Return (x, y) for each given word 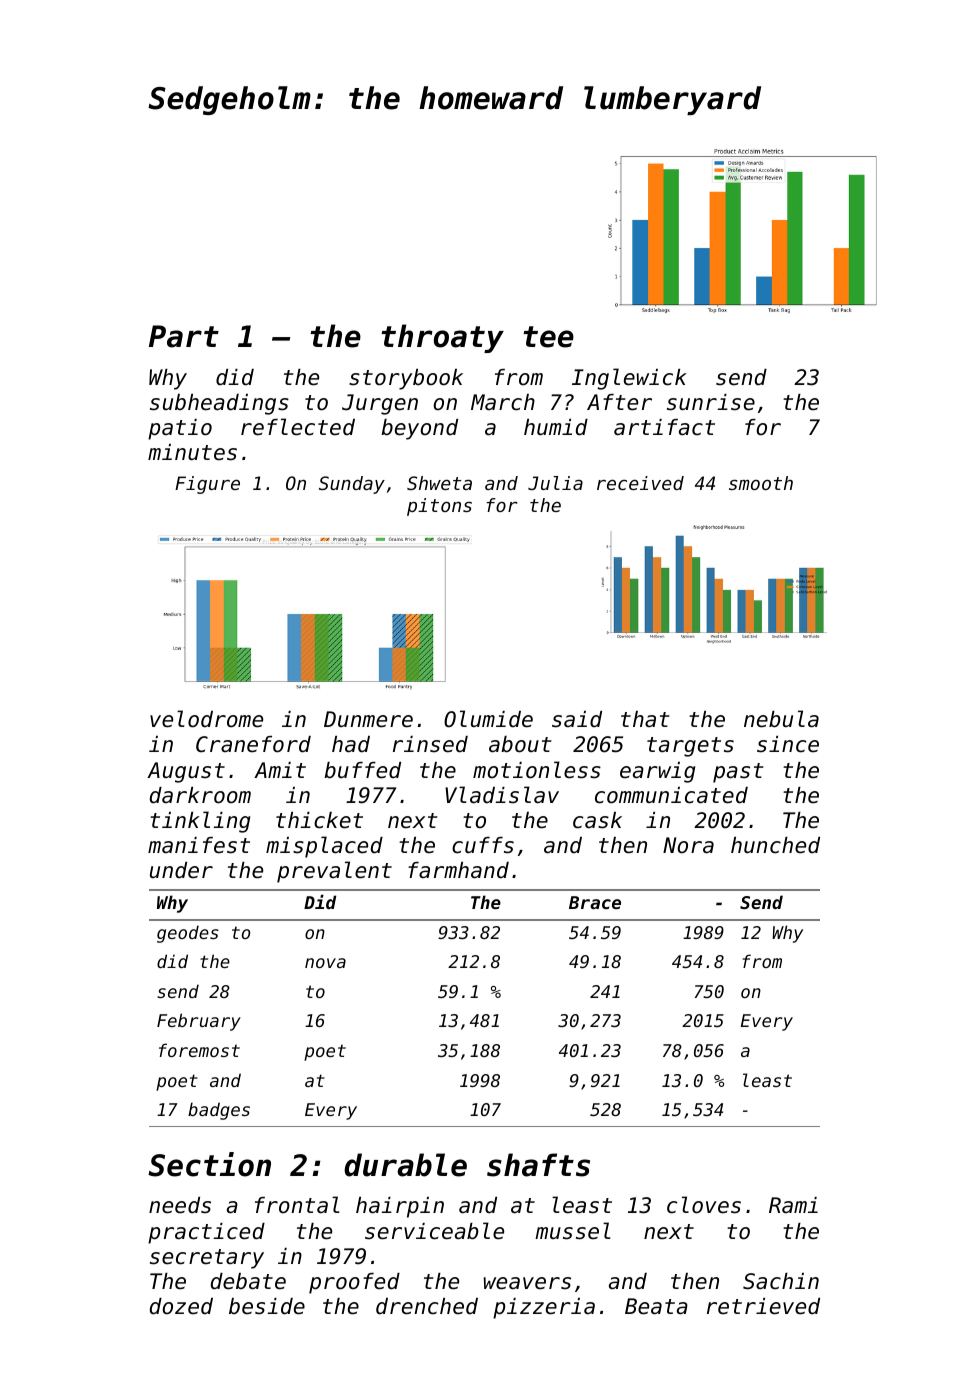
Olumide (488, 719)
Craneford (253, 744)
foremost (199, 1050)
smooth (761, 483)
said (577, 719)
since (788, 744)
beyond (419, 429)
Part (184, 336)
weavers (527, 1283)
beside (267, 1306)
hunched (775, 845)
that (645, 719)
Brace (595, 902)
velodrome (206, 719)
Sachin (781, 1281)
